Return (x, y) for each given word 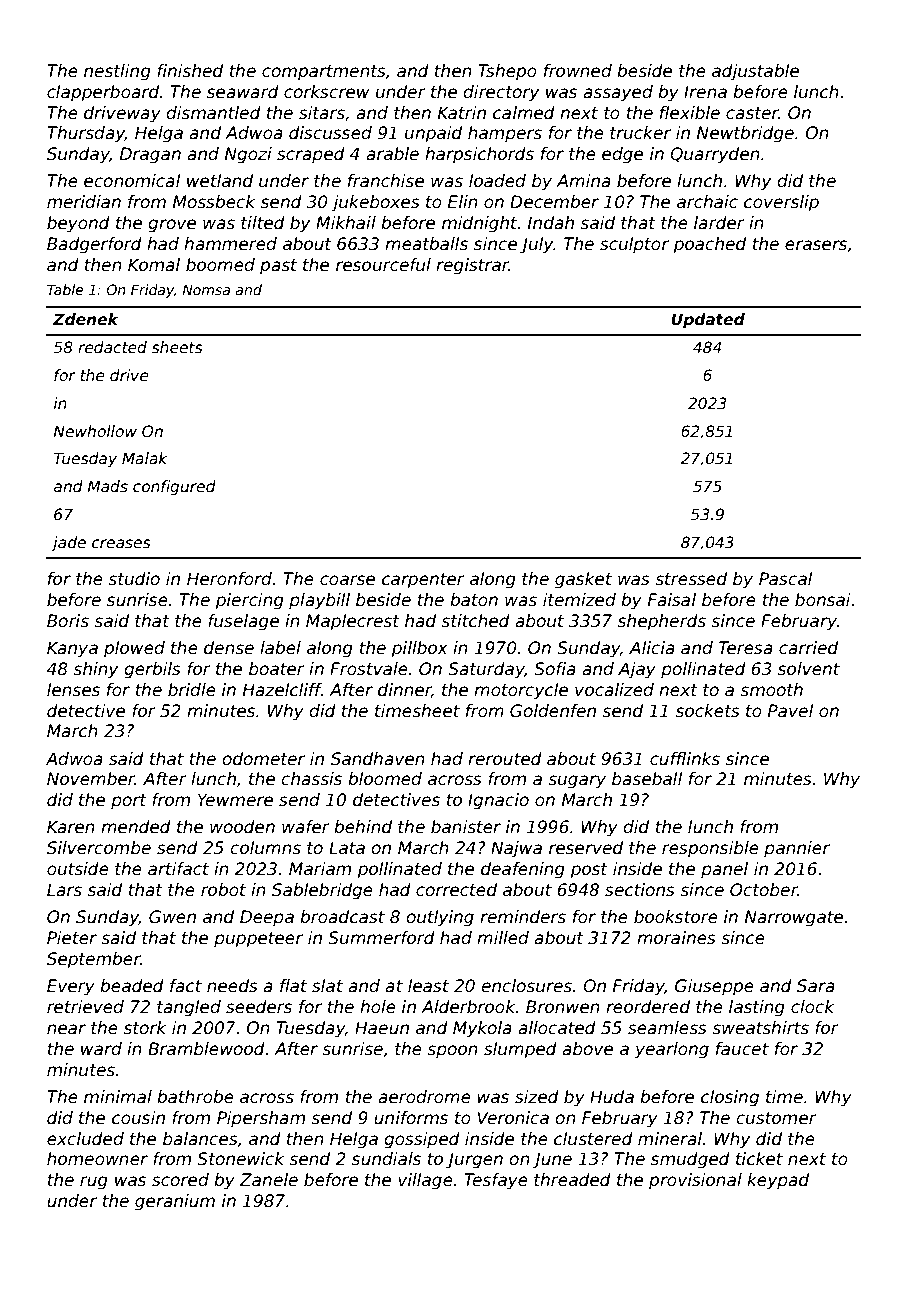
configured (174, 487)
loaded (497, 181)
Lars (64, 890)
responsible (710, 849)
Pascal (786, 579)
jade (68, 543)
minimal (118, 1096)
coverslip (781, 203)
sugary (577, 782)
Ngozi (248, 155)
